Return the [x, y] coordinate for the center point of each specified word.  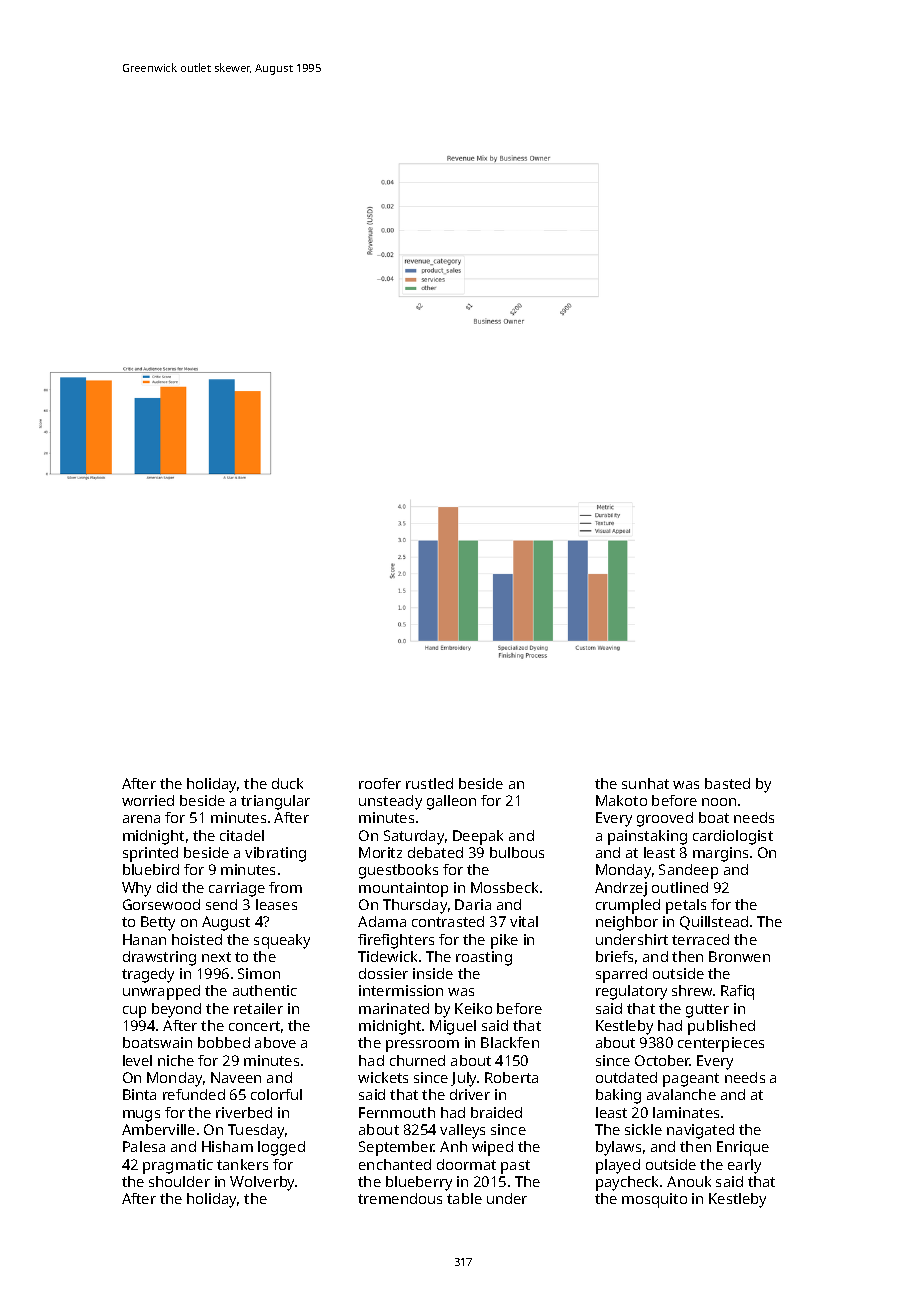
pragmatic [178, 1166]
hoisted [197, 939]
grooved [665, 819]
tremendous [400, 1198]
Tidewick [387, 956]
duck [287, 783]
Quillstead [714, 923]
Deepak [478, 837]
